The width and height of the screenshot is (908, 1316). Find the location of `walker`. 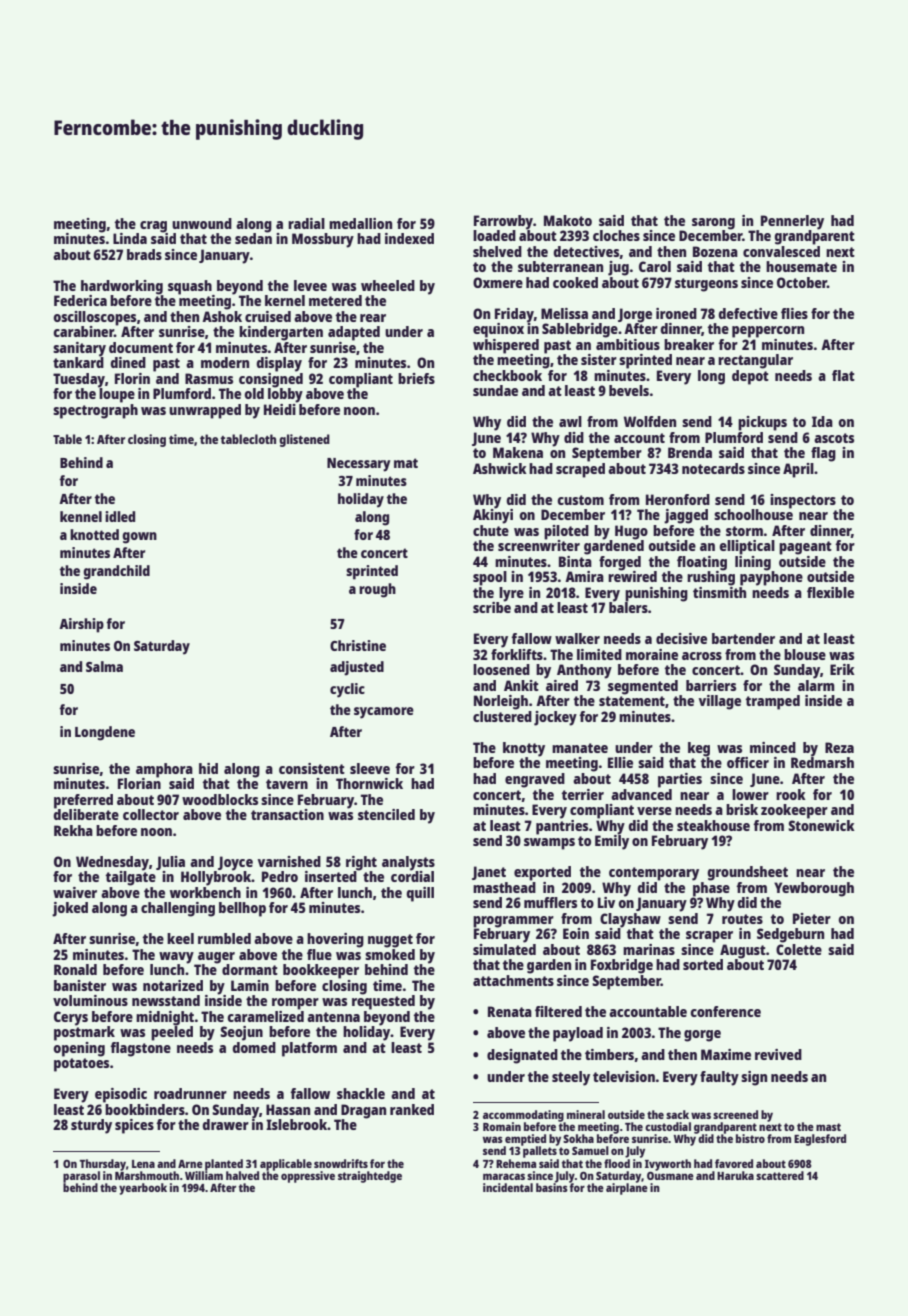

walker is located at coordinates (577, 638).
